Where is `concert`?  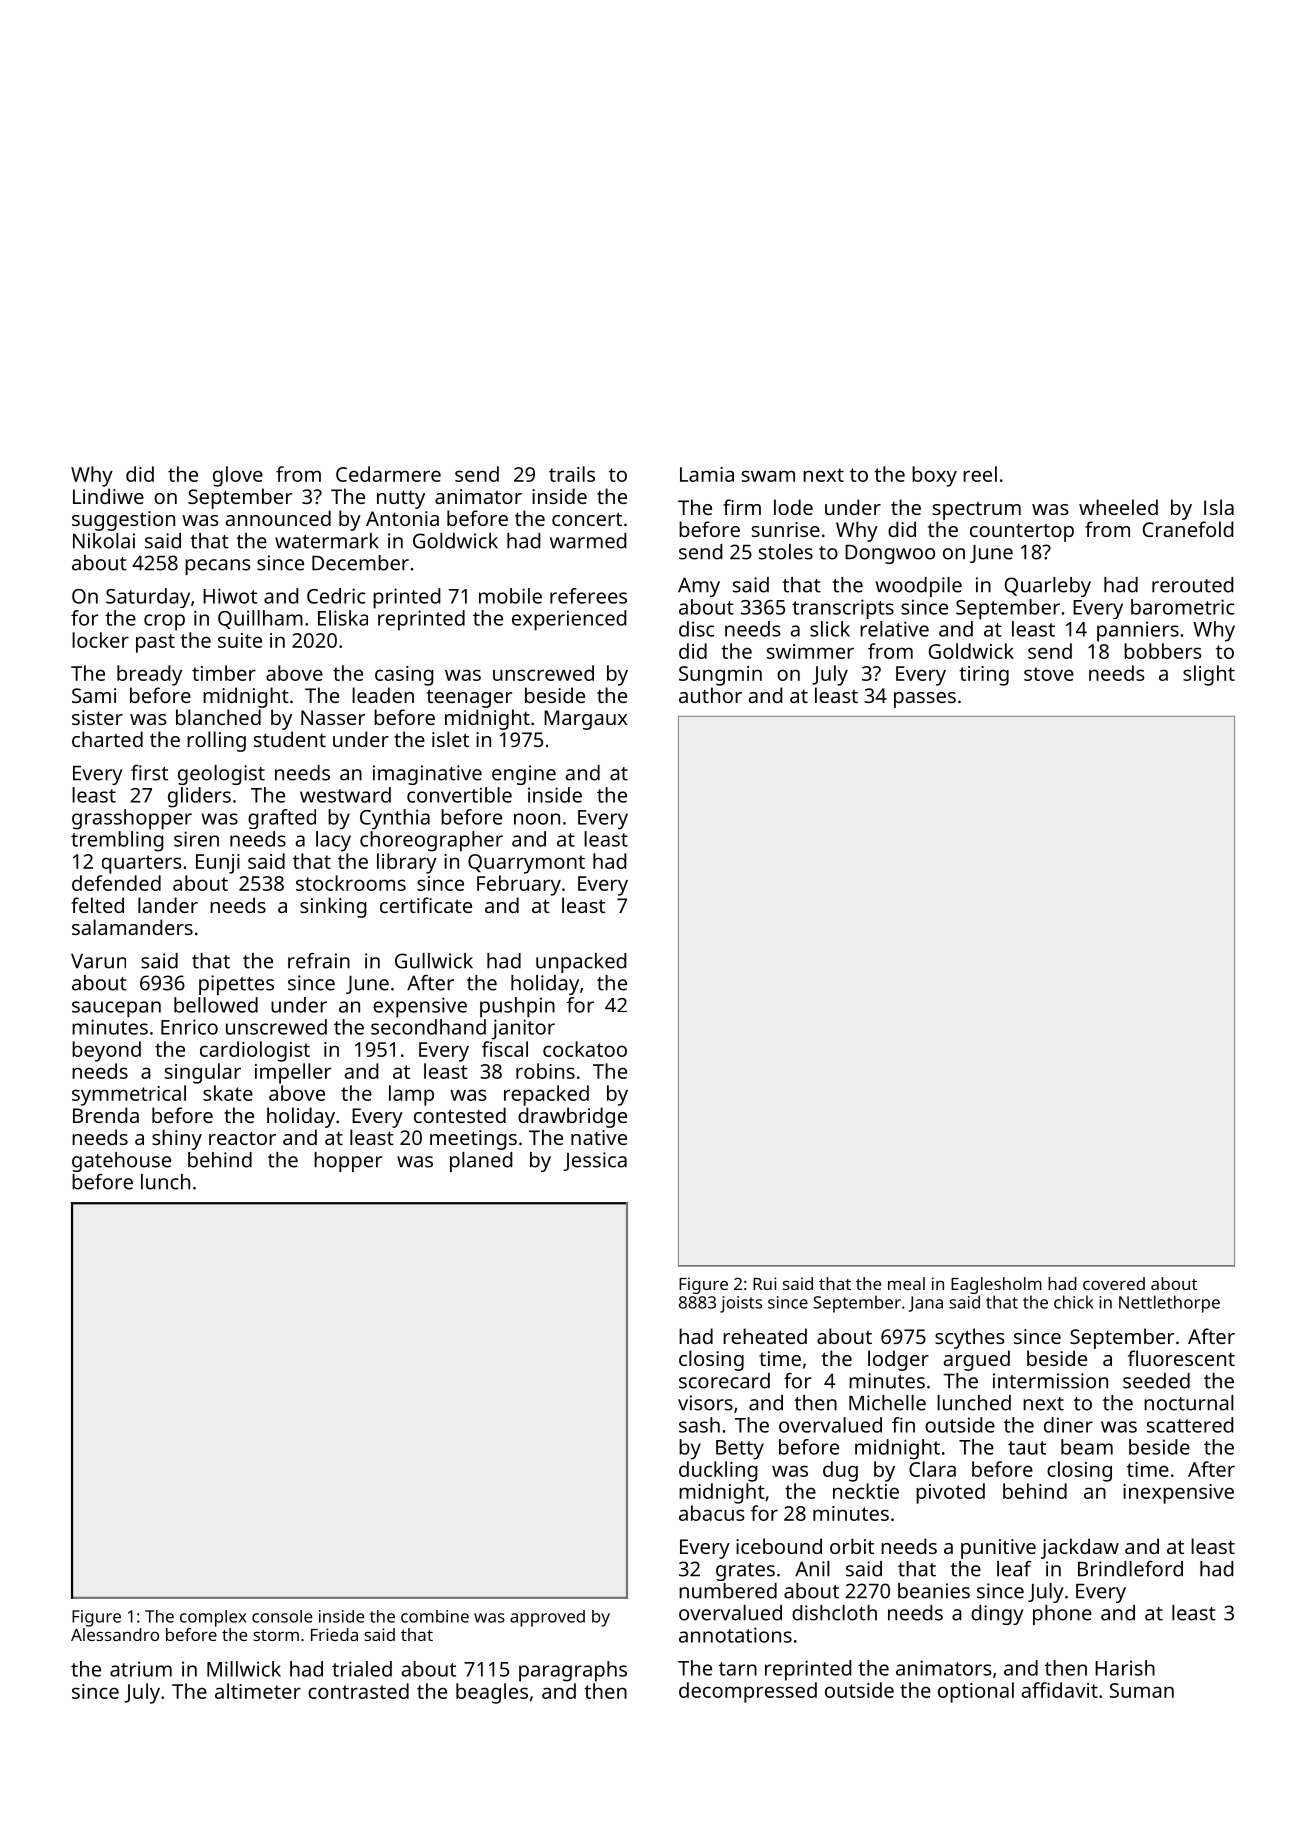 concert is located at coordinates (587, 519).
